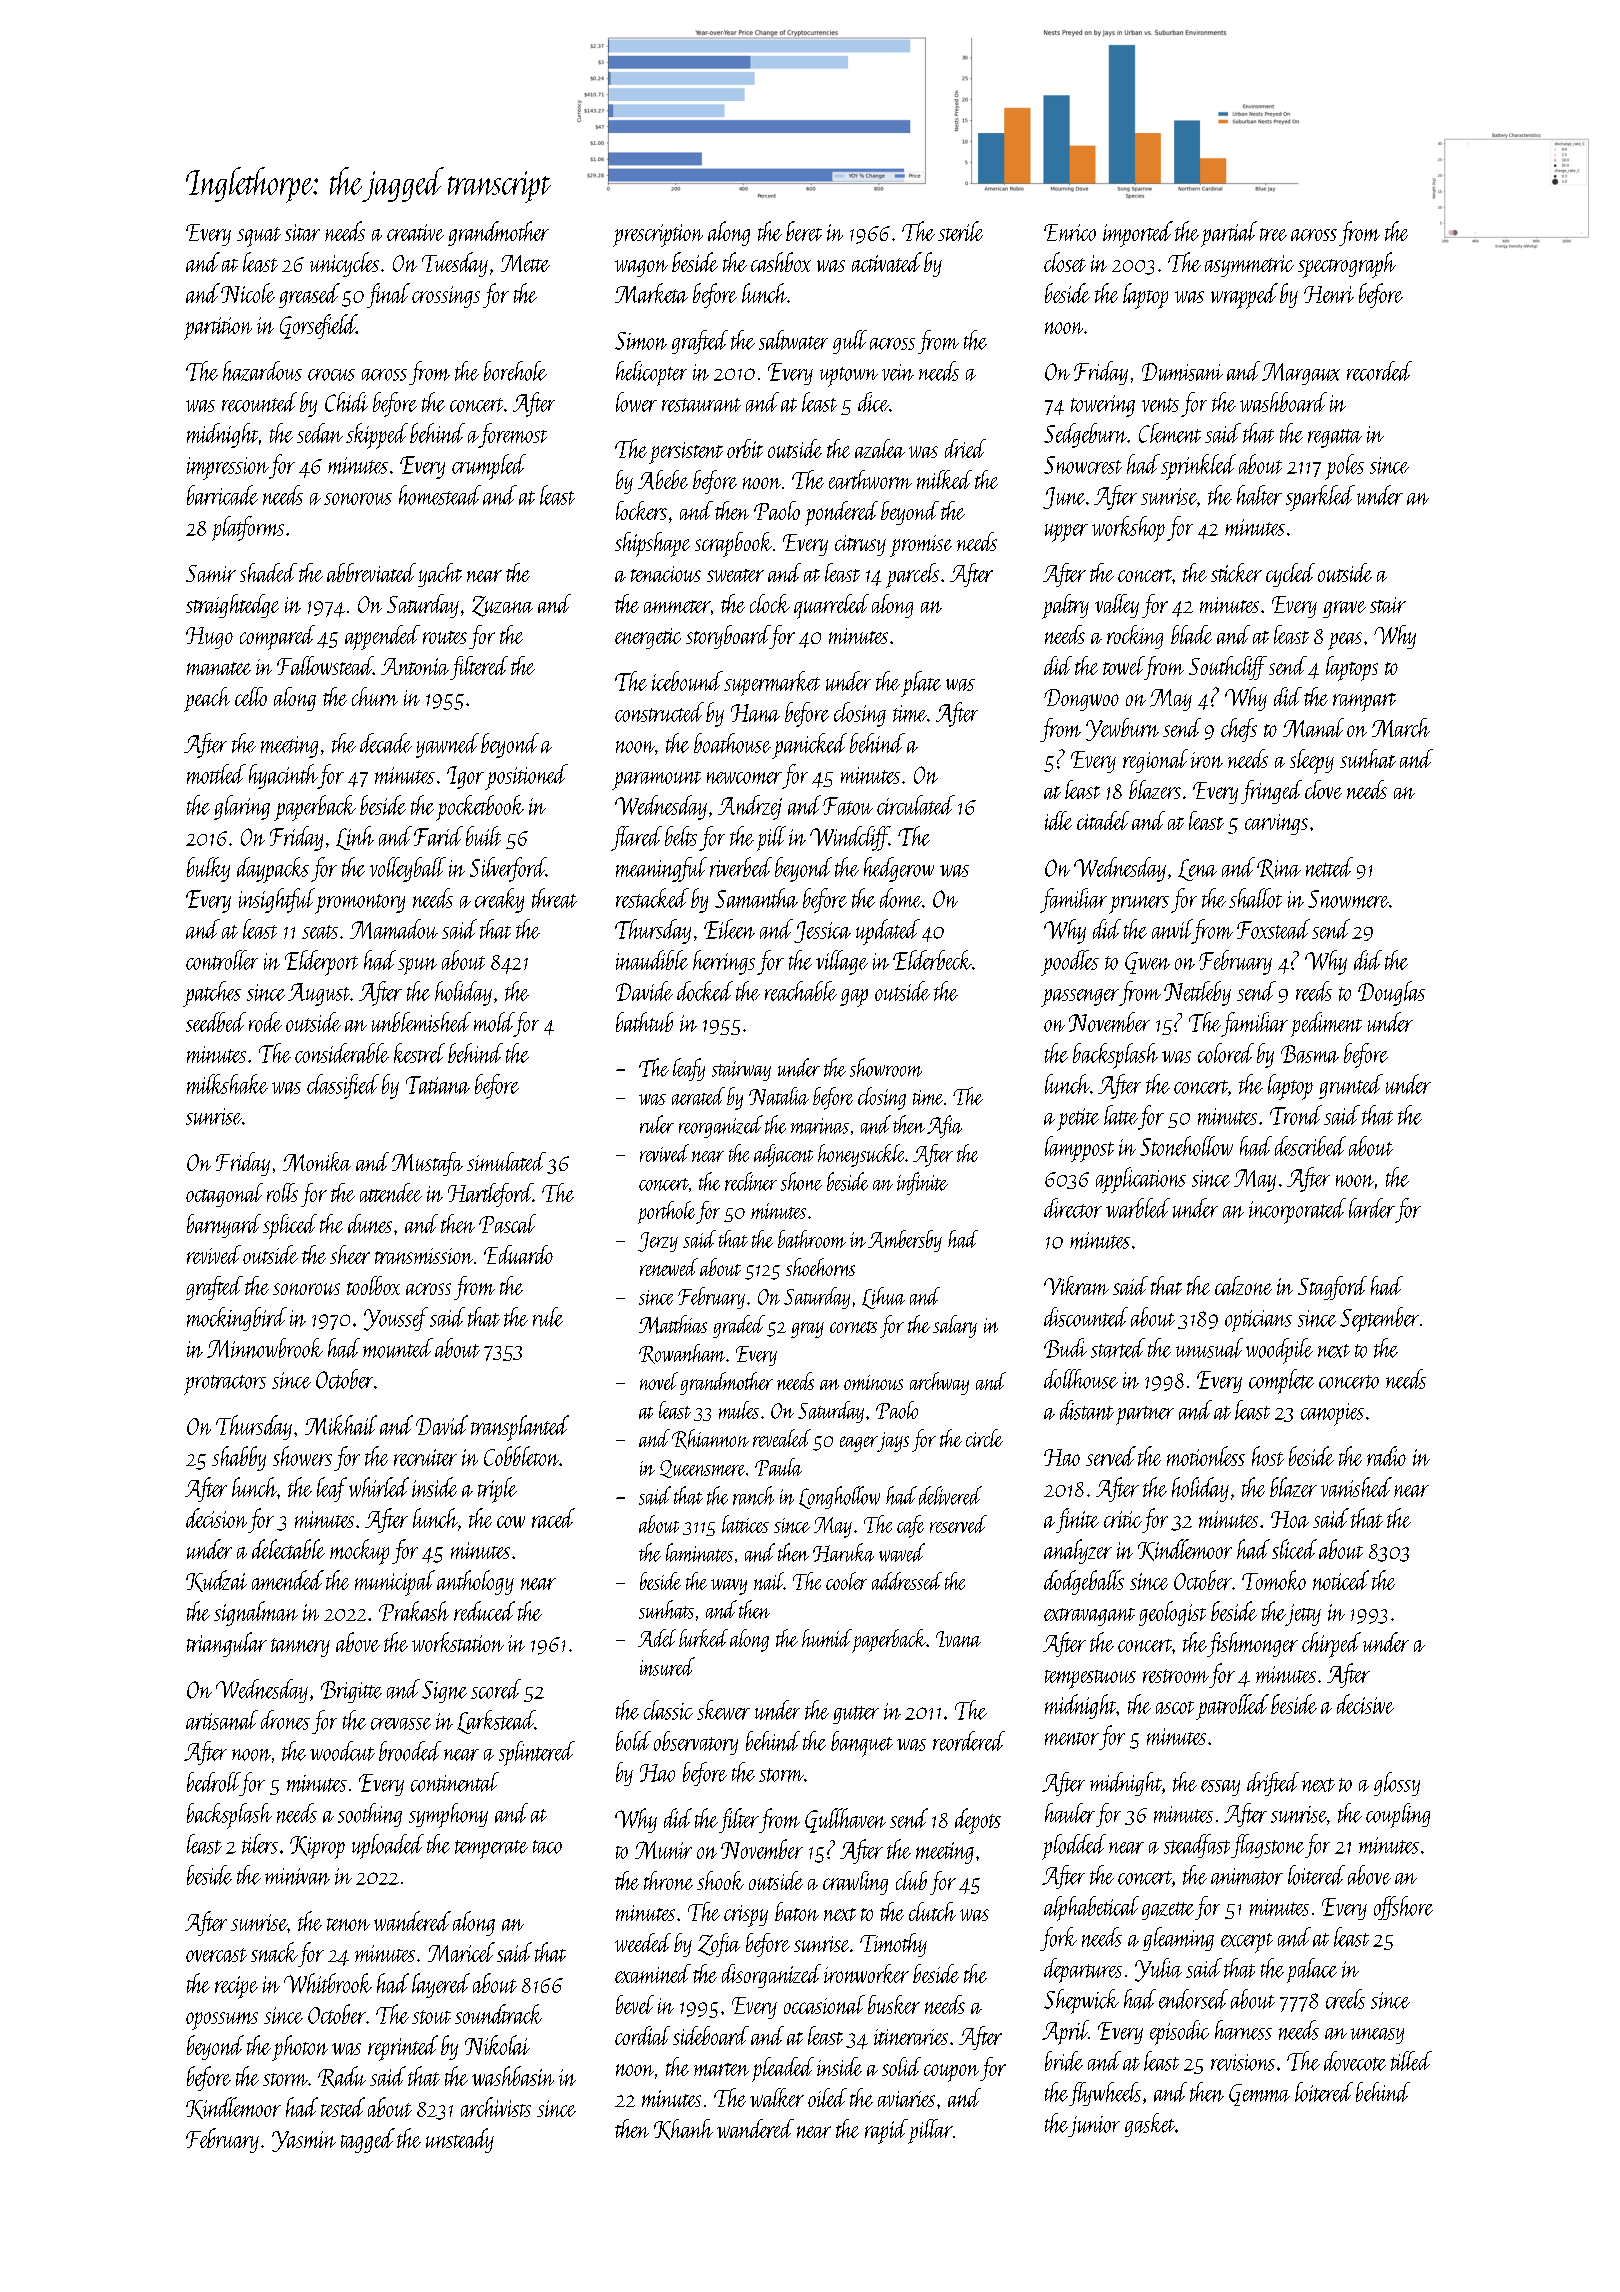  I want to click on rapid, so click(886, 2131).
